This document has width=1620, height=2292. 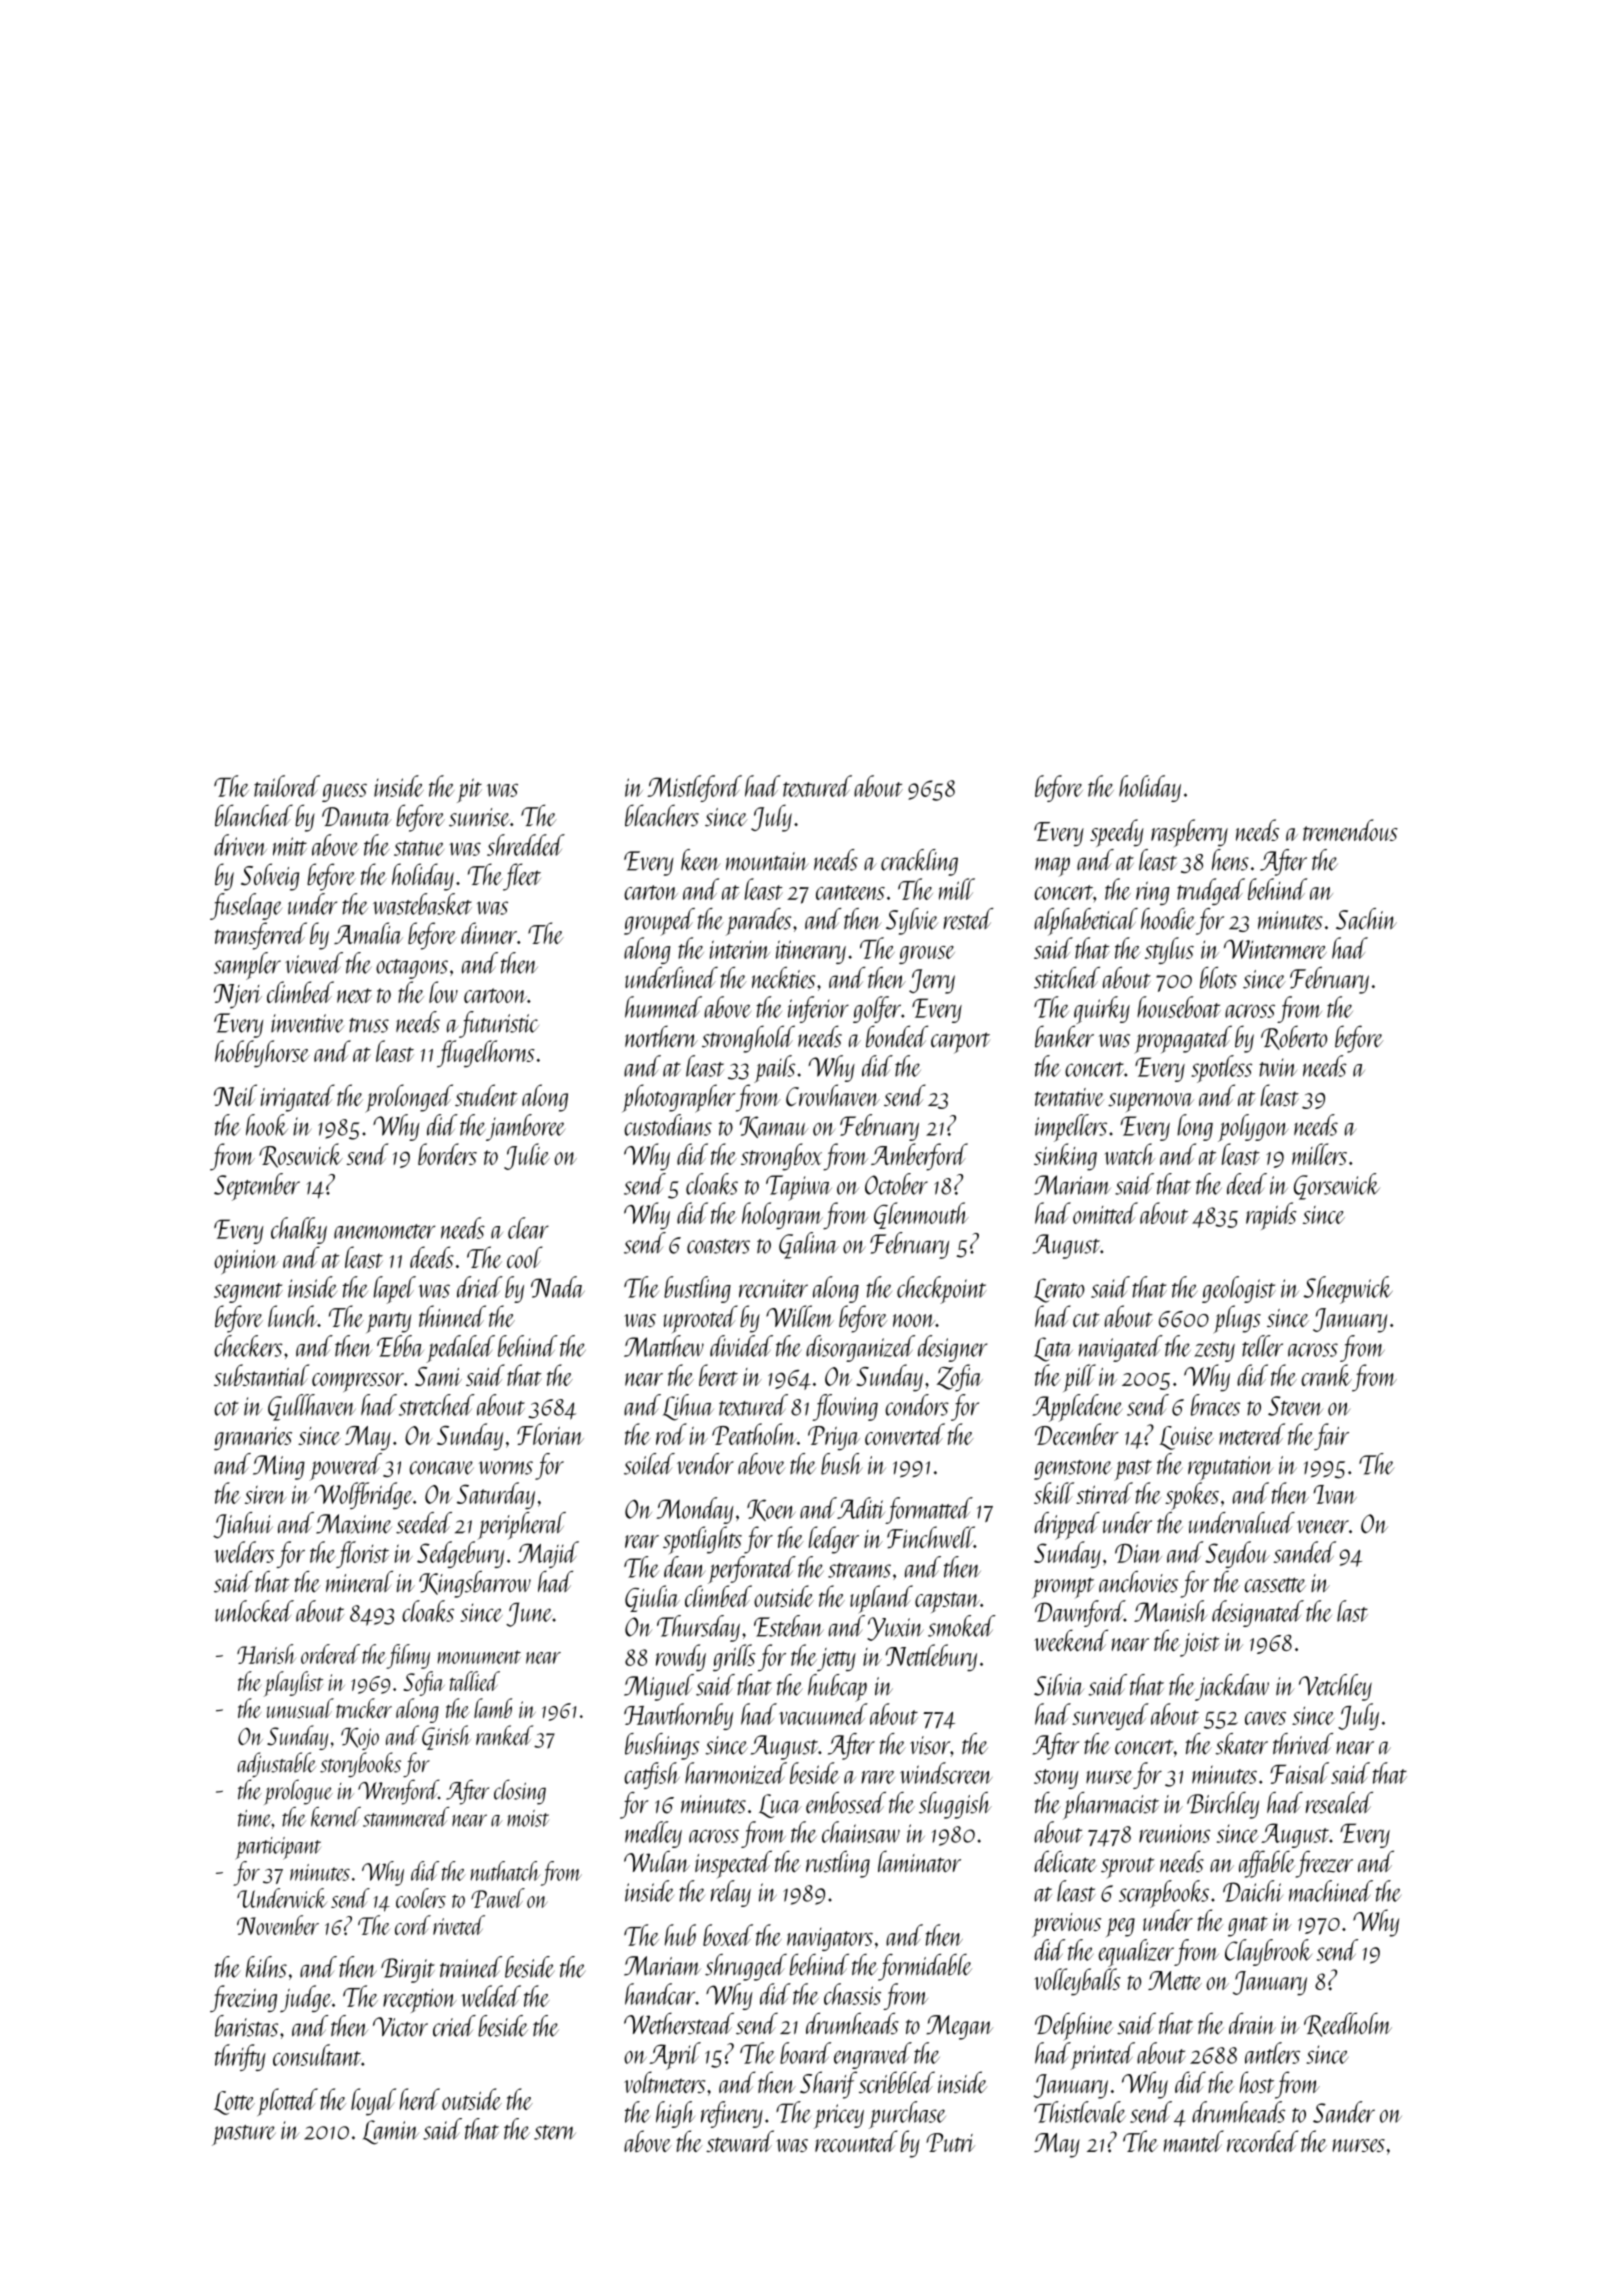 I want to click on equalizer, so click(x=1136, y=1953).
